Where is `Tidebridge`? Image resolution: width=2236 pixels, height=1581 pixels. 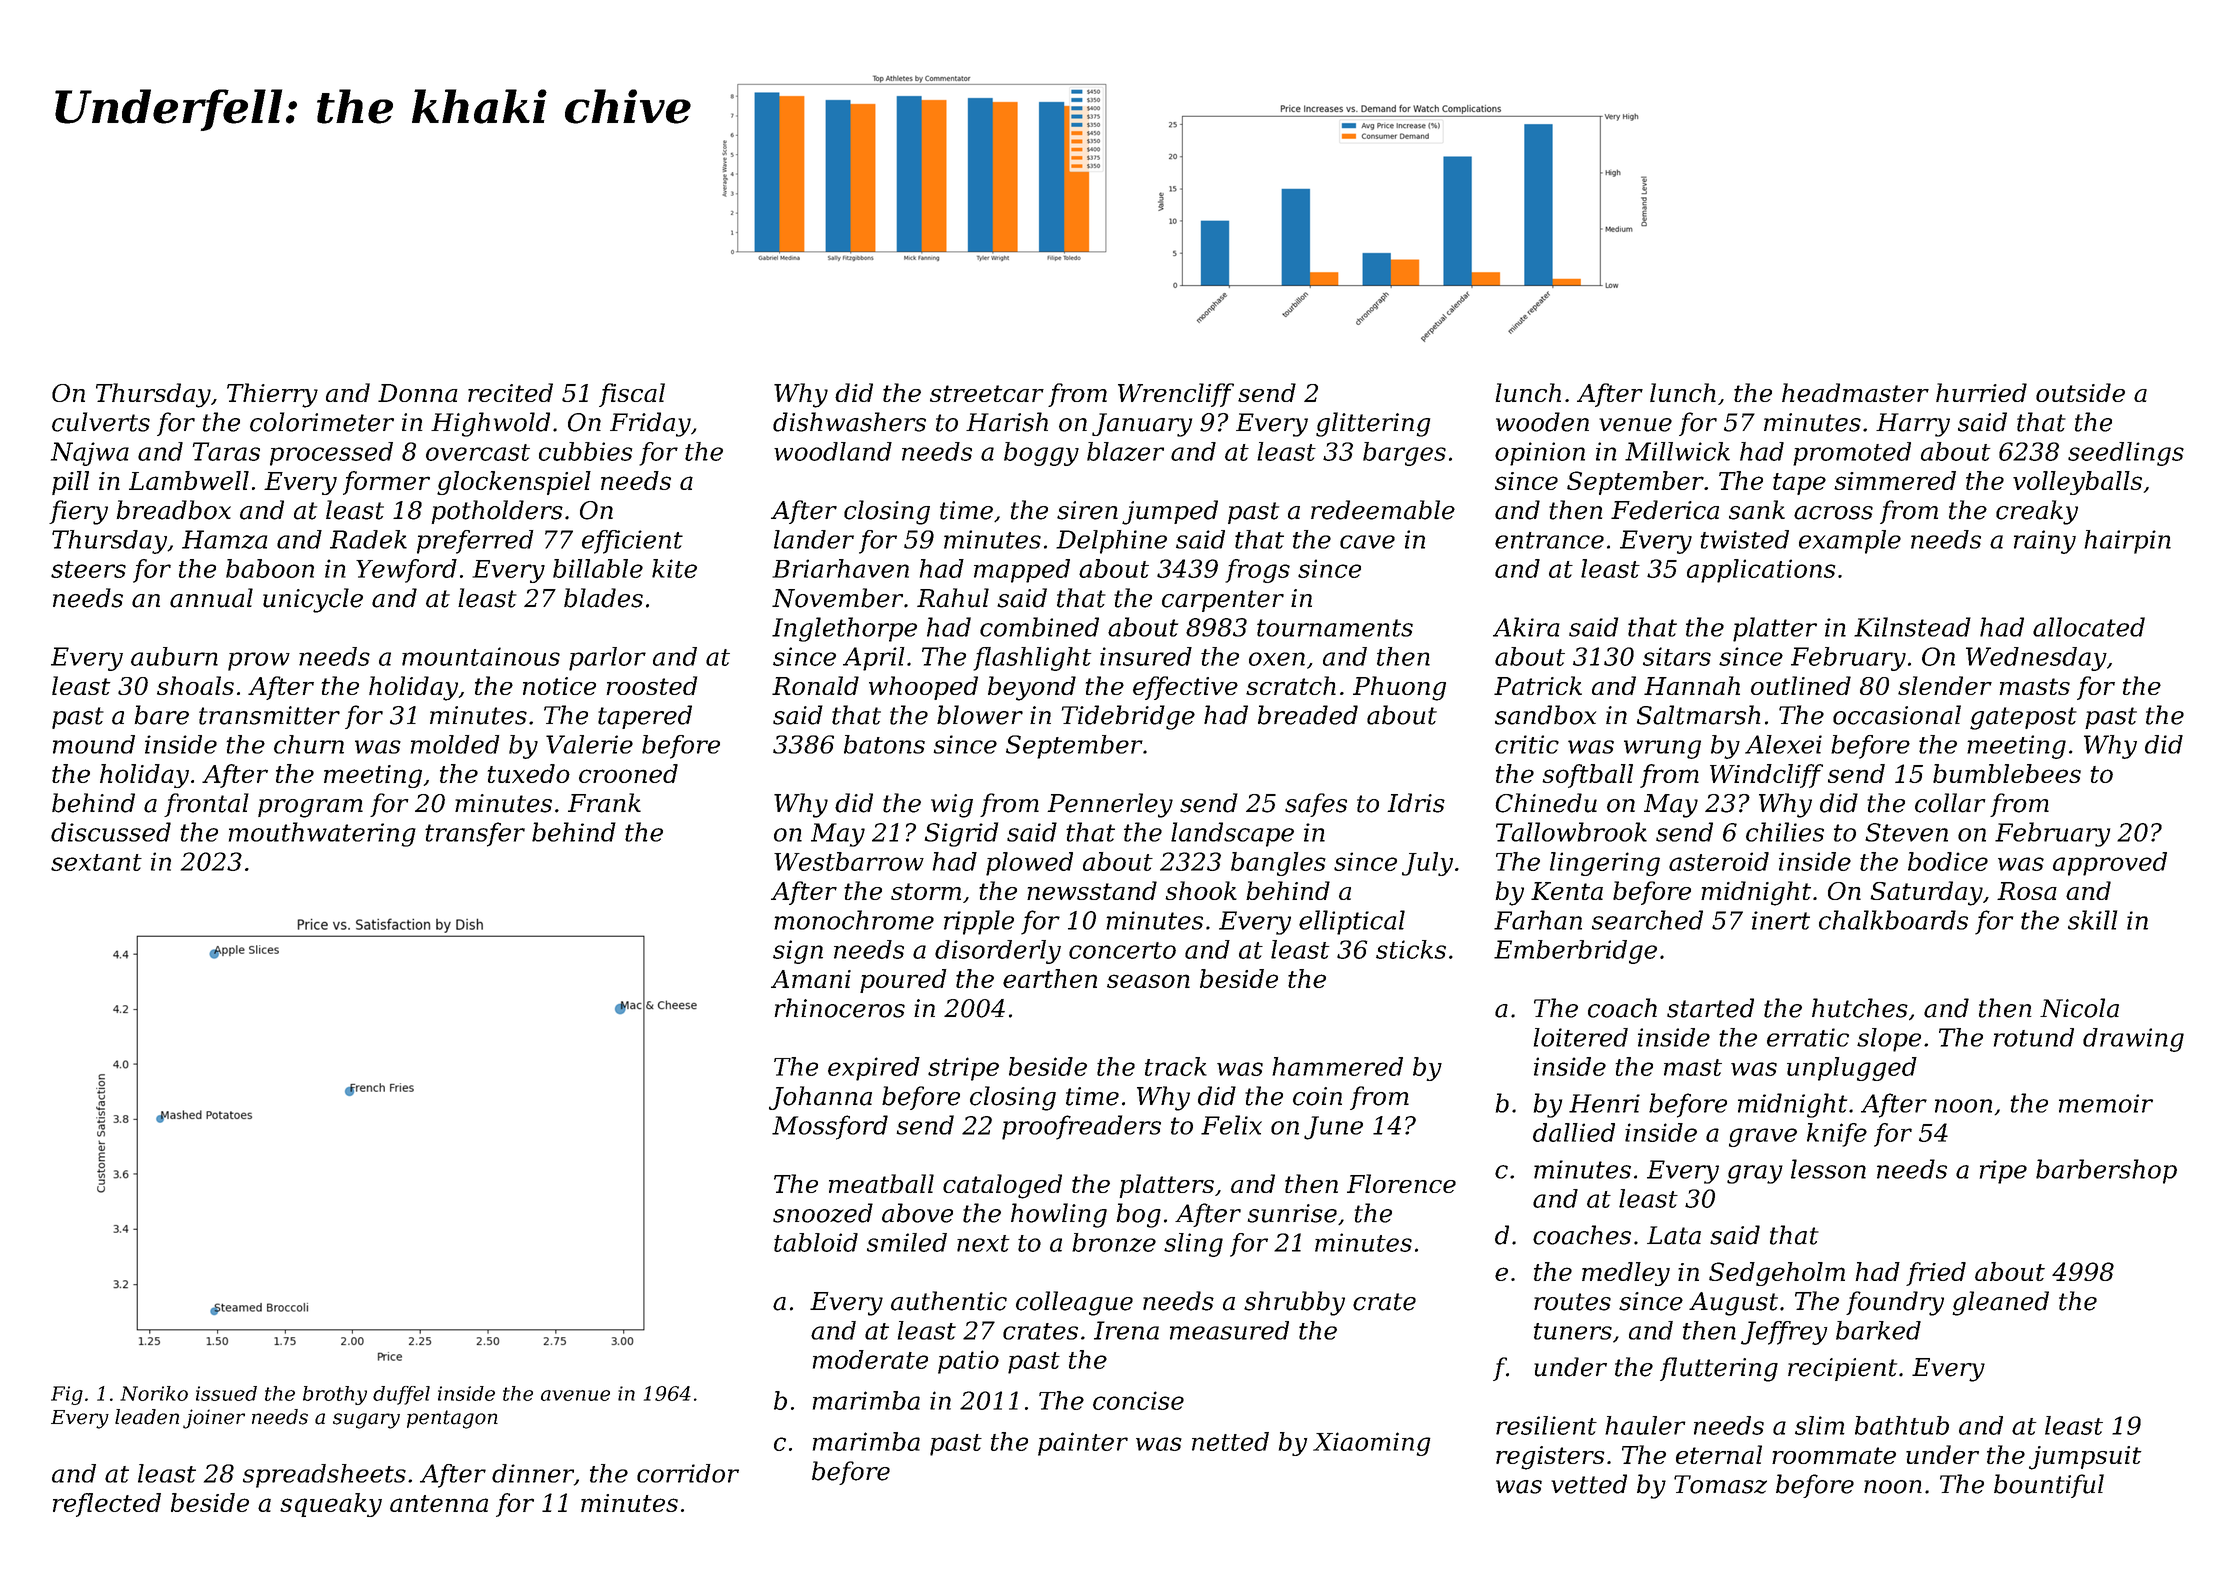
Tidebridge is located at coordinates (1128, 717).
